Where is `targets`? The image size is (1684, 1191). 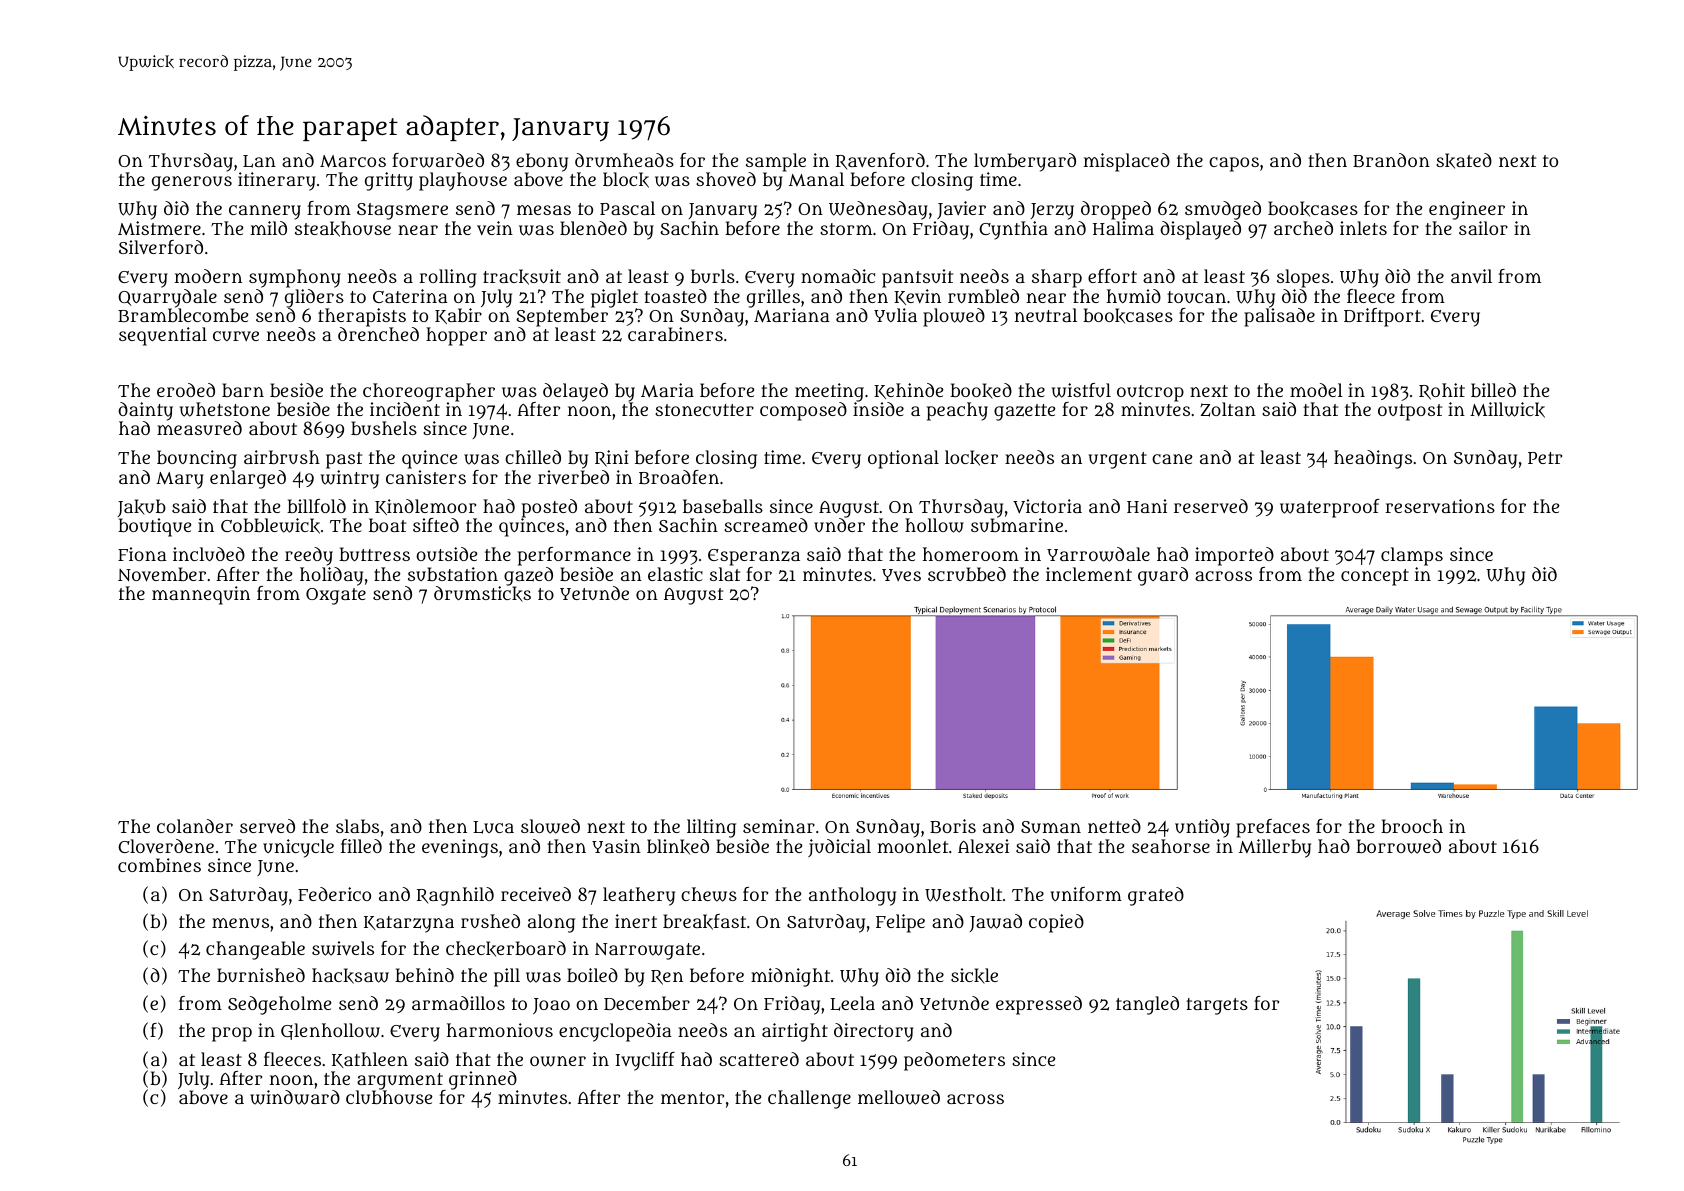
targets is located at coordinates (1217, 1006).
